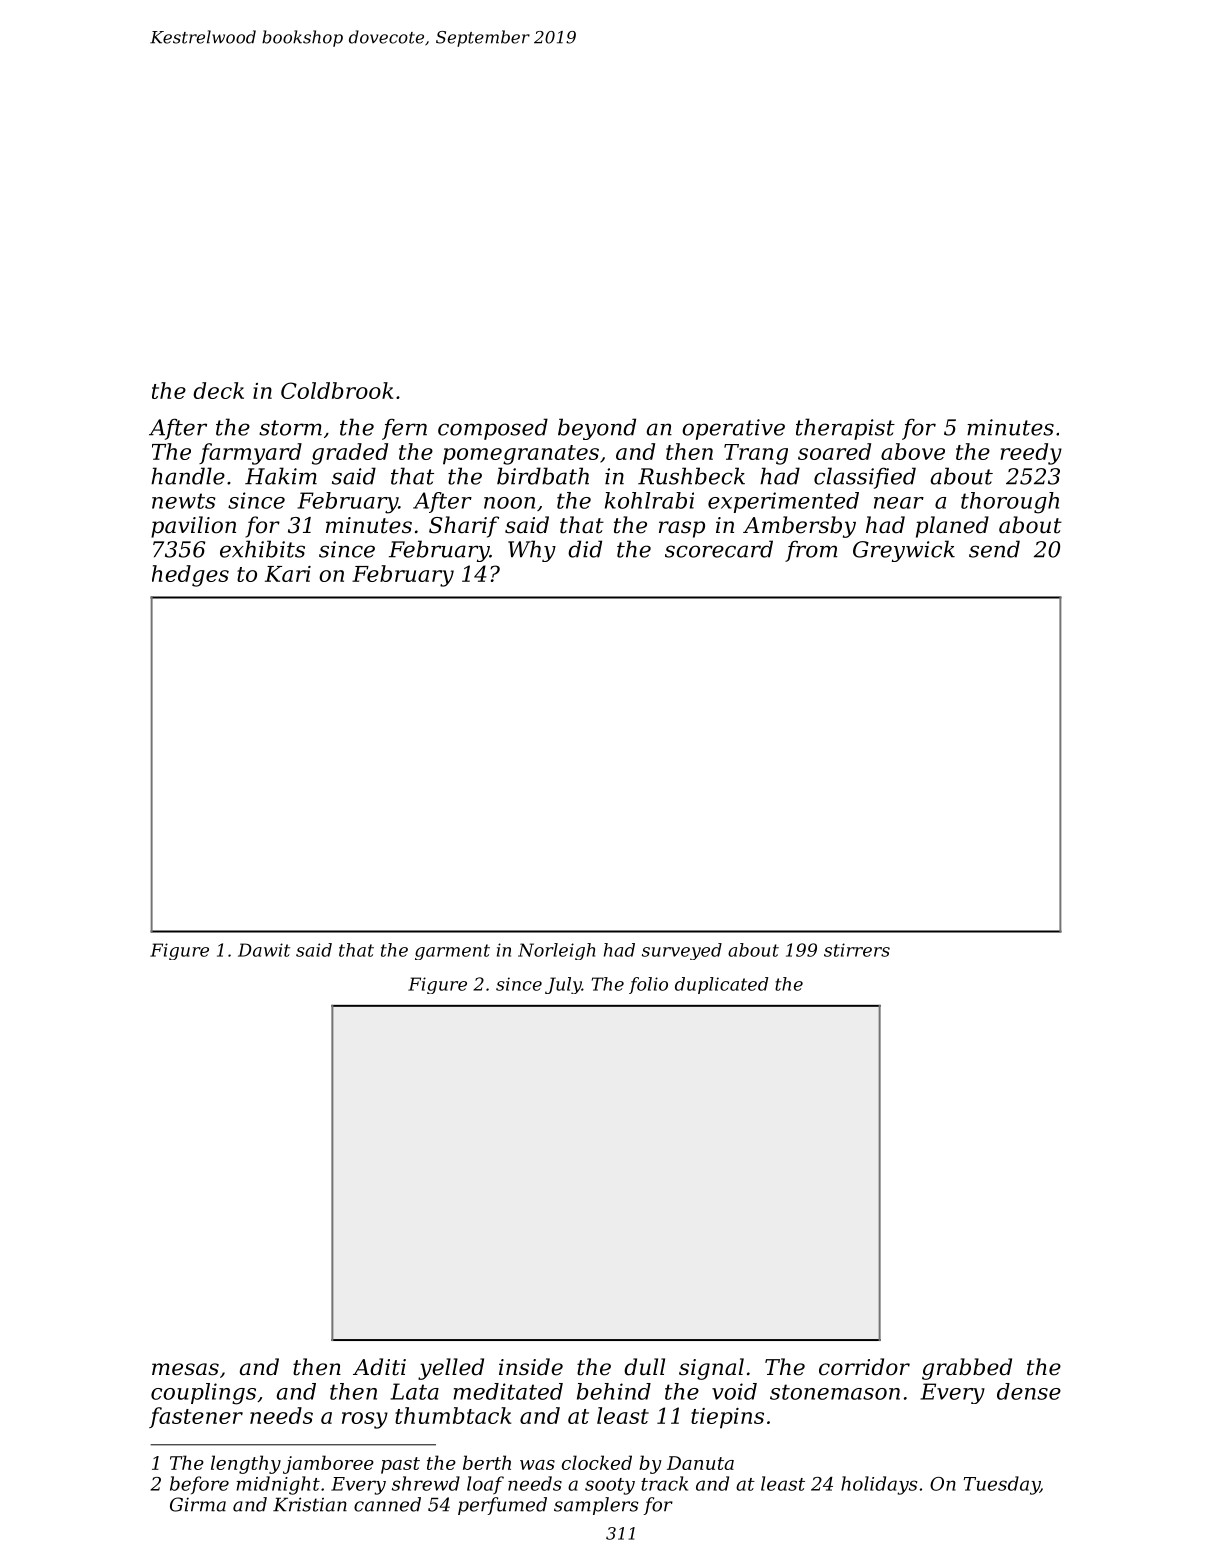 Image resolution: width=1212 pixels, height=1568 pixels. Describe the element at coordinates (864, 1367) in the image. I see `corridor` at that location.
